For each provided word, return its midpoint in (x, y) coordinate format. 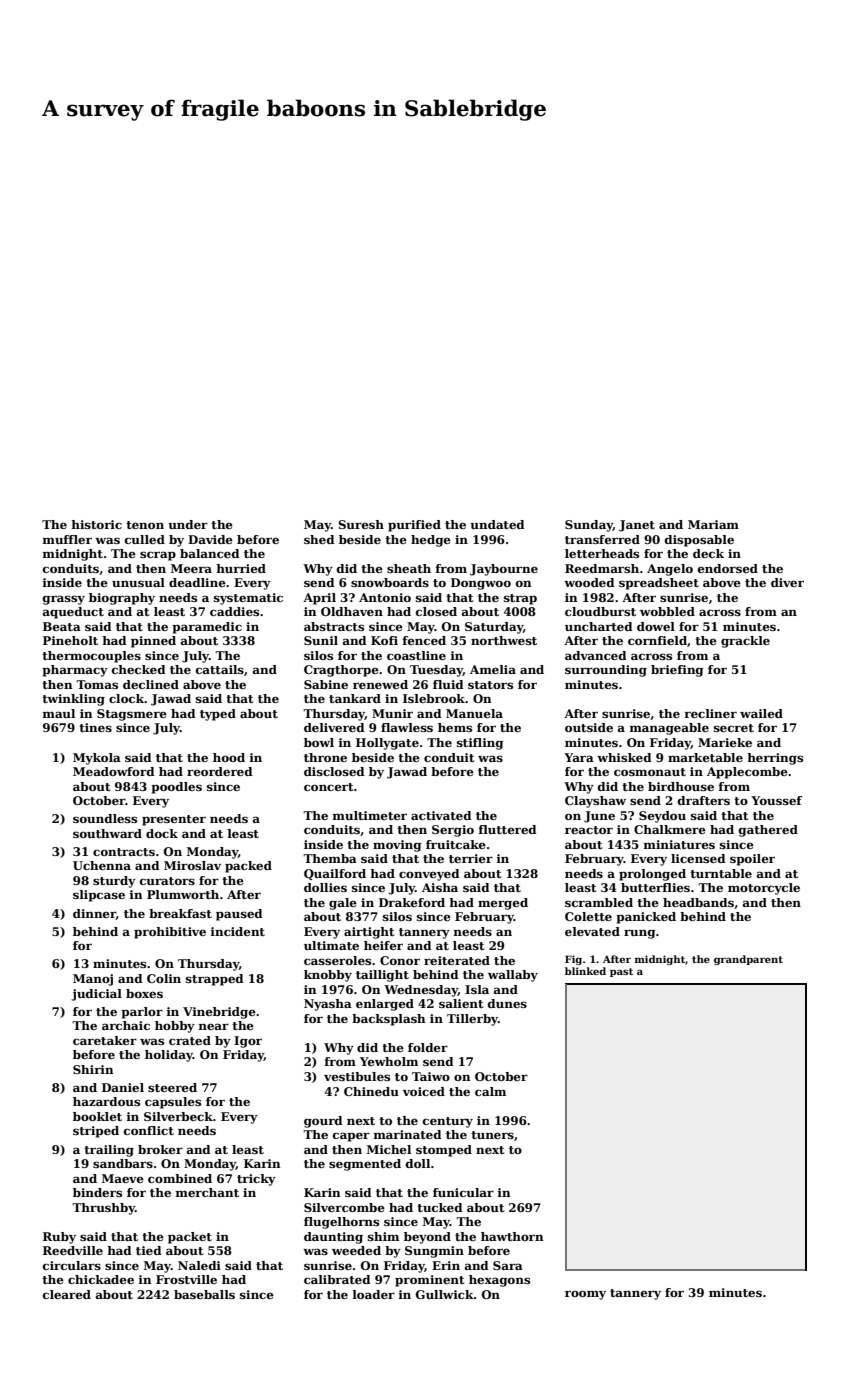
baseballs (204, 1294)
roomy (585, 1295)
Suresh (361, 524)
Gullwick (445, 1294)
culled (145, 539)
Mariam (713, 524)
